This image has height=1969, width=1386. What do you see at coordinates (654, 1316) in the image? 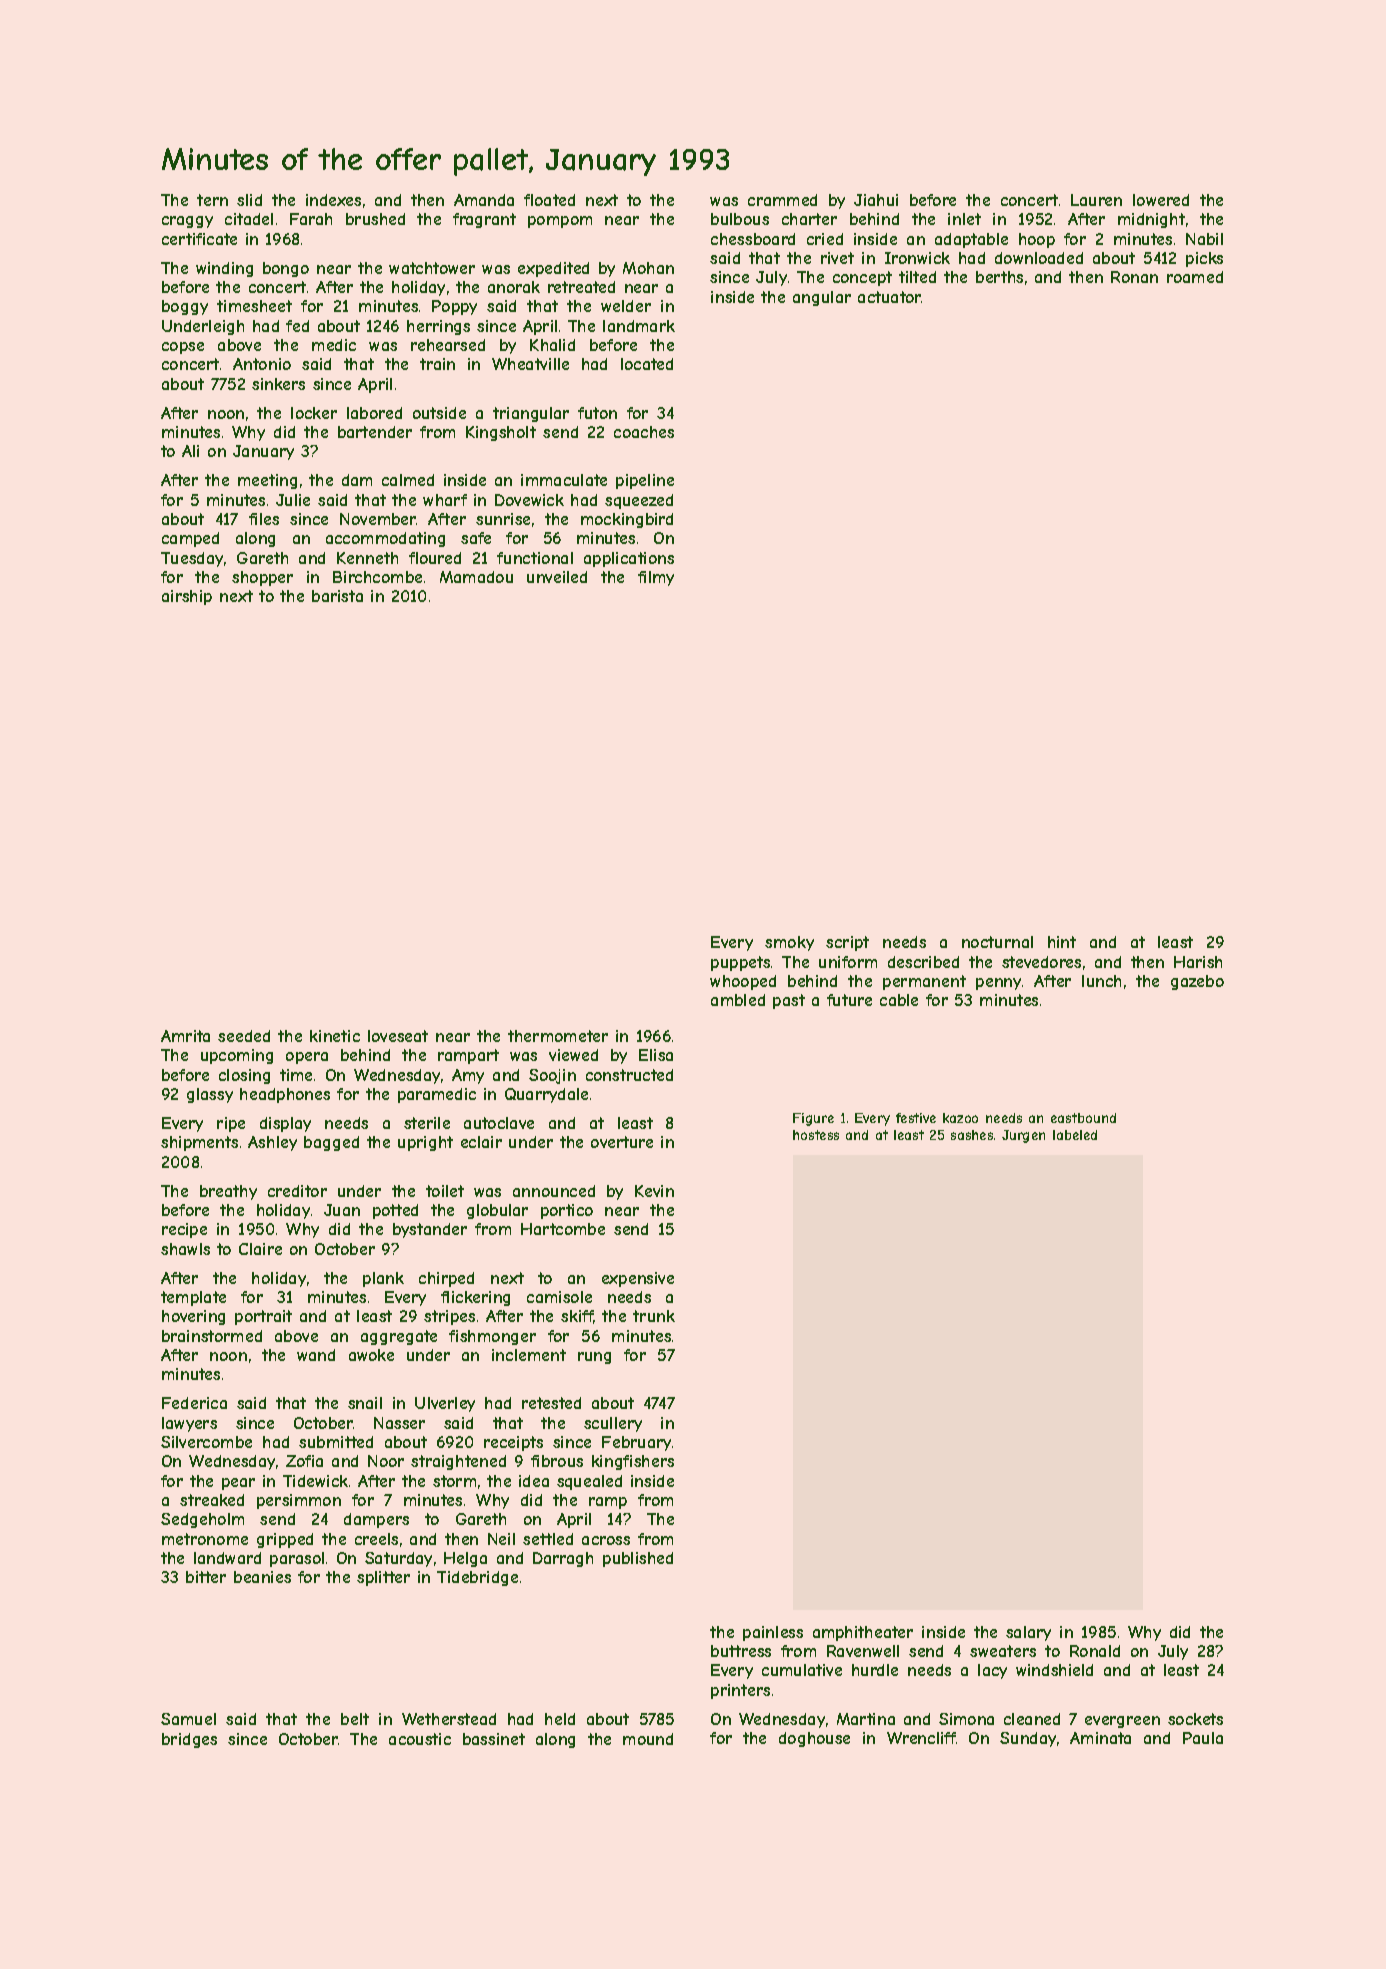
I see `trunk` at bounding box center [654, 1316].
